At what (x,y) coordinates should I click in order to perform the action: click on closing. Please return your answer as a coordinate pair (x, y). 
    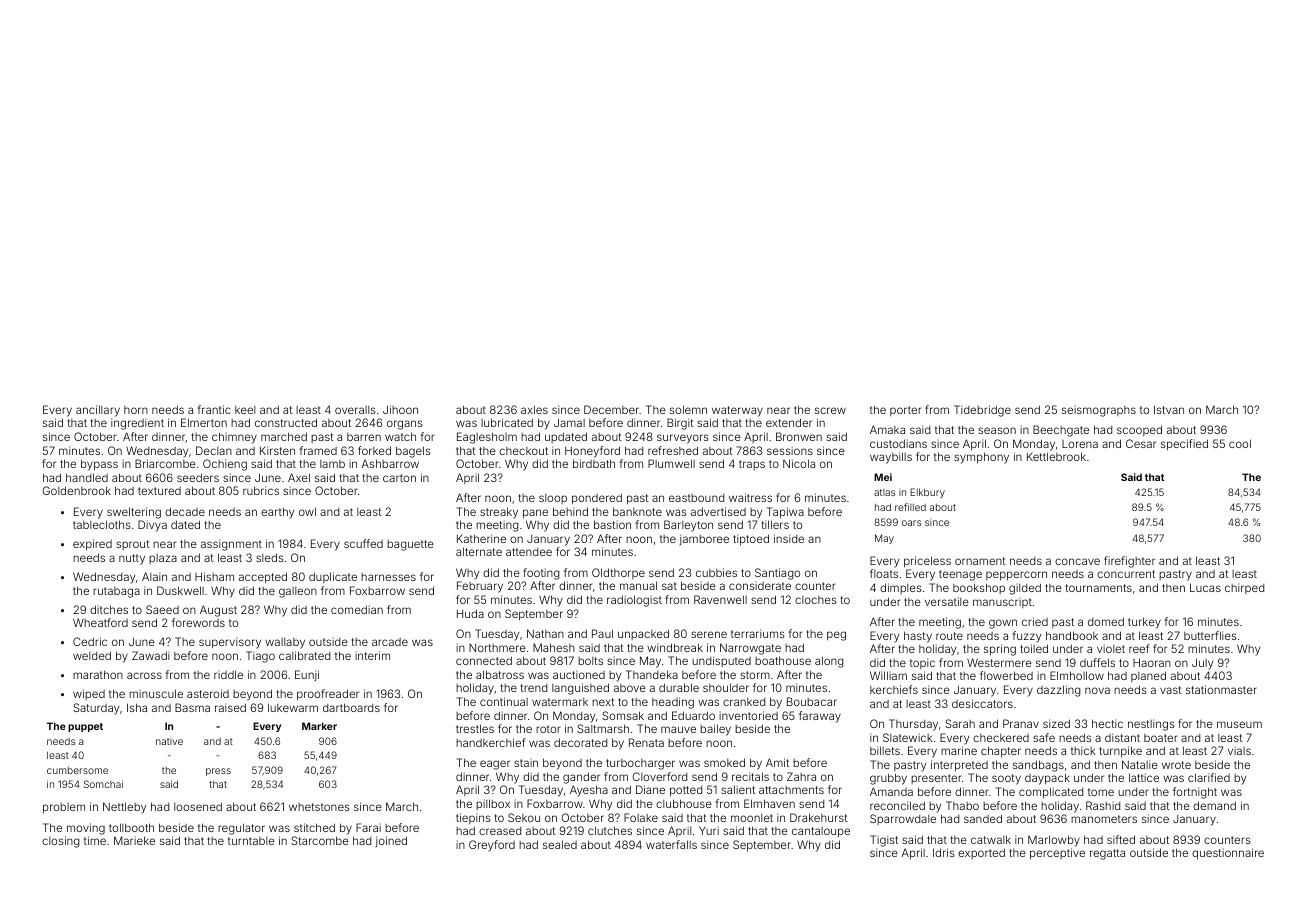
    Looking at the image, I should click on (61, 842).
